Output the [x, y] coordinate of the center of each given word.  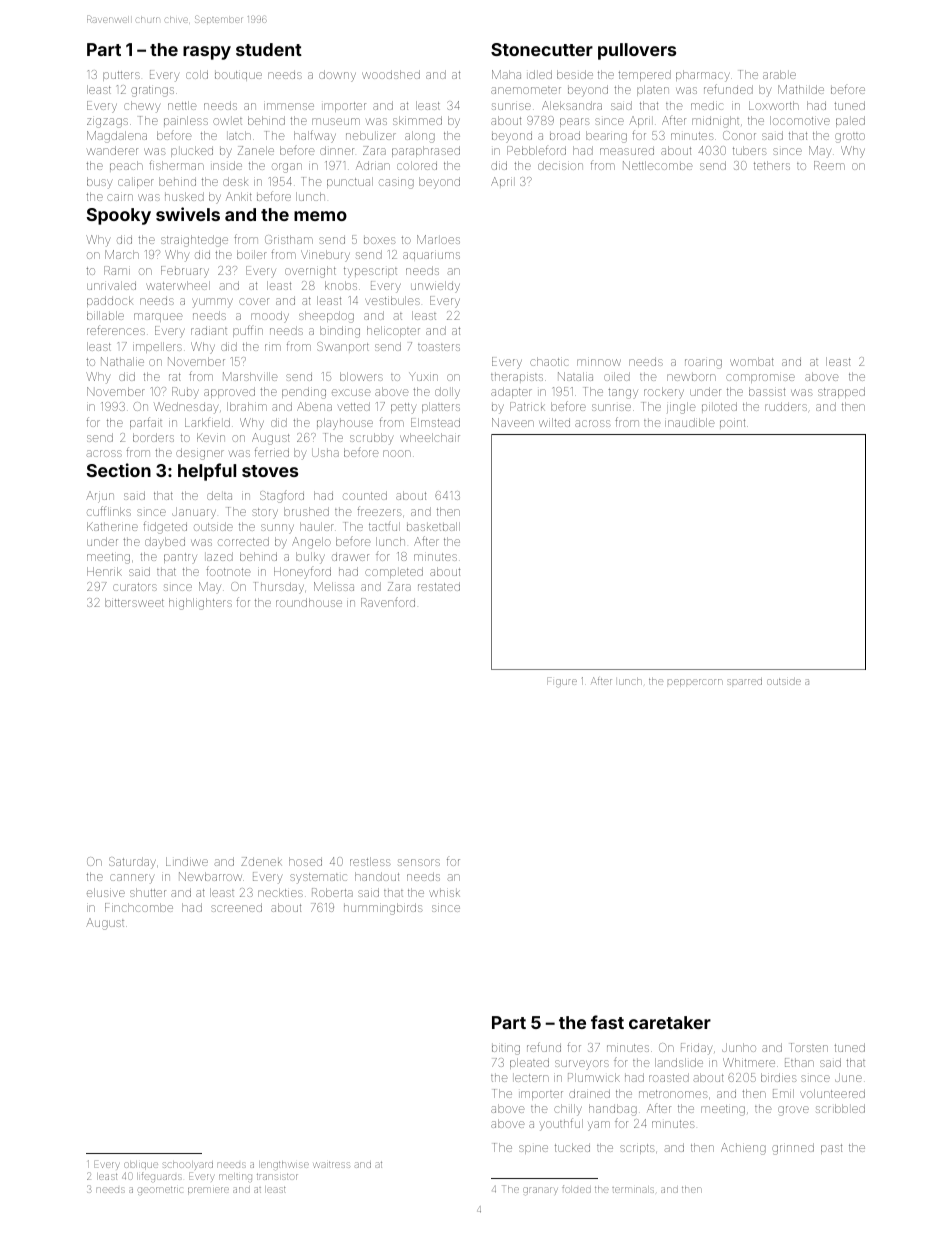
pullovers [637, 51]
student [269, 49]
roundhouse [309, 602]
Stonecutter [542, 49]
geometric [160, 1191]
